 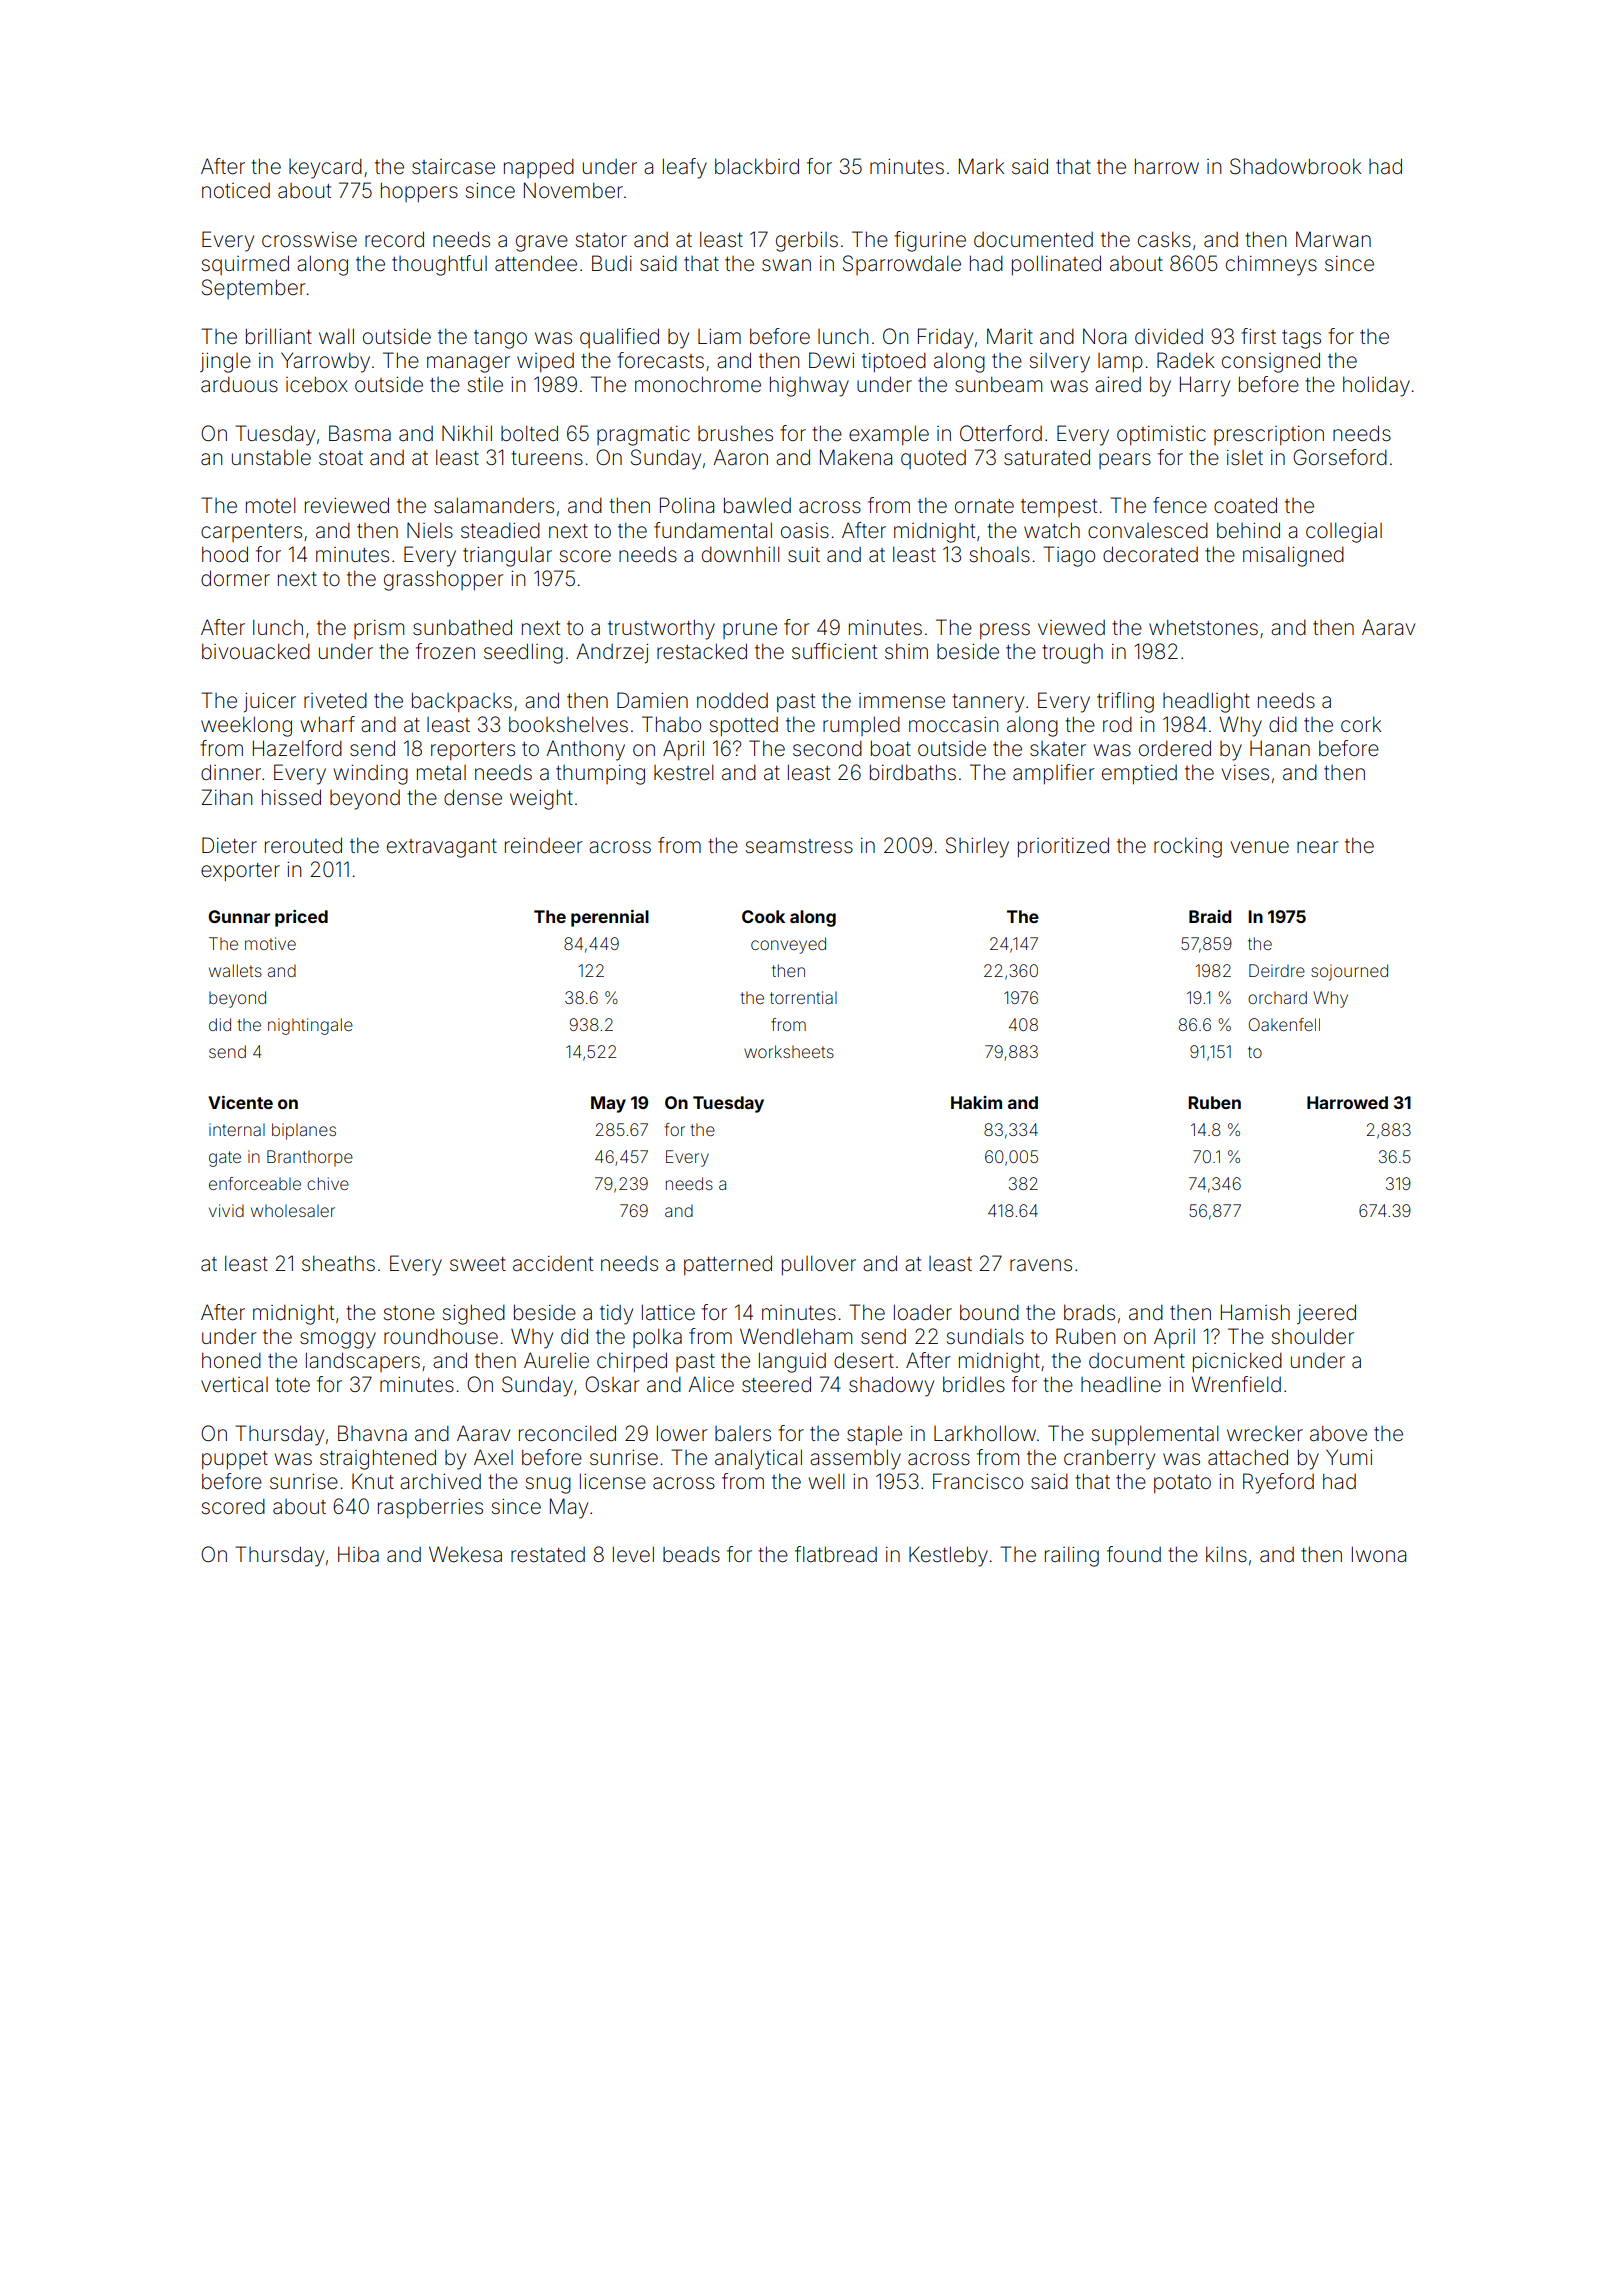 I want to click on motive, so click(x=270, y=943).
